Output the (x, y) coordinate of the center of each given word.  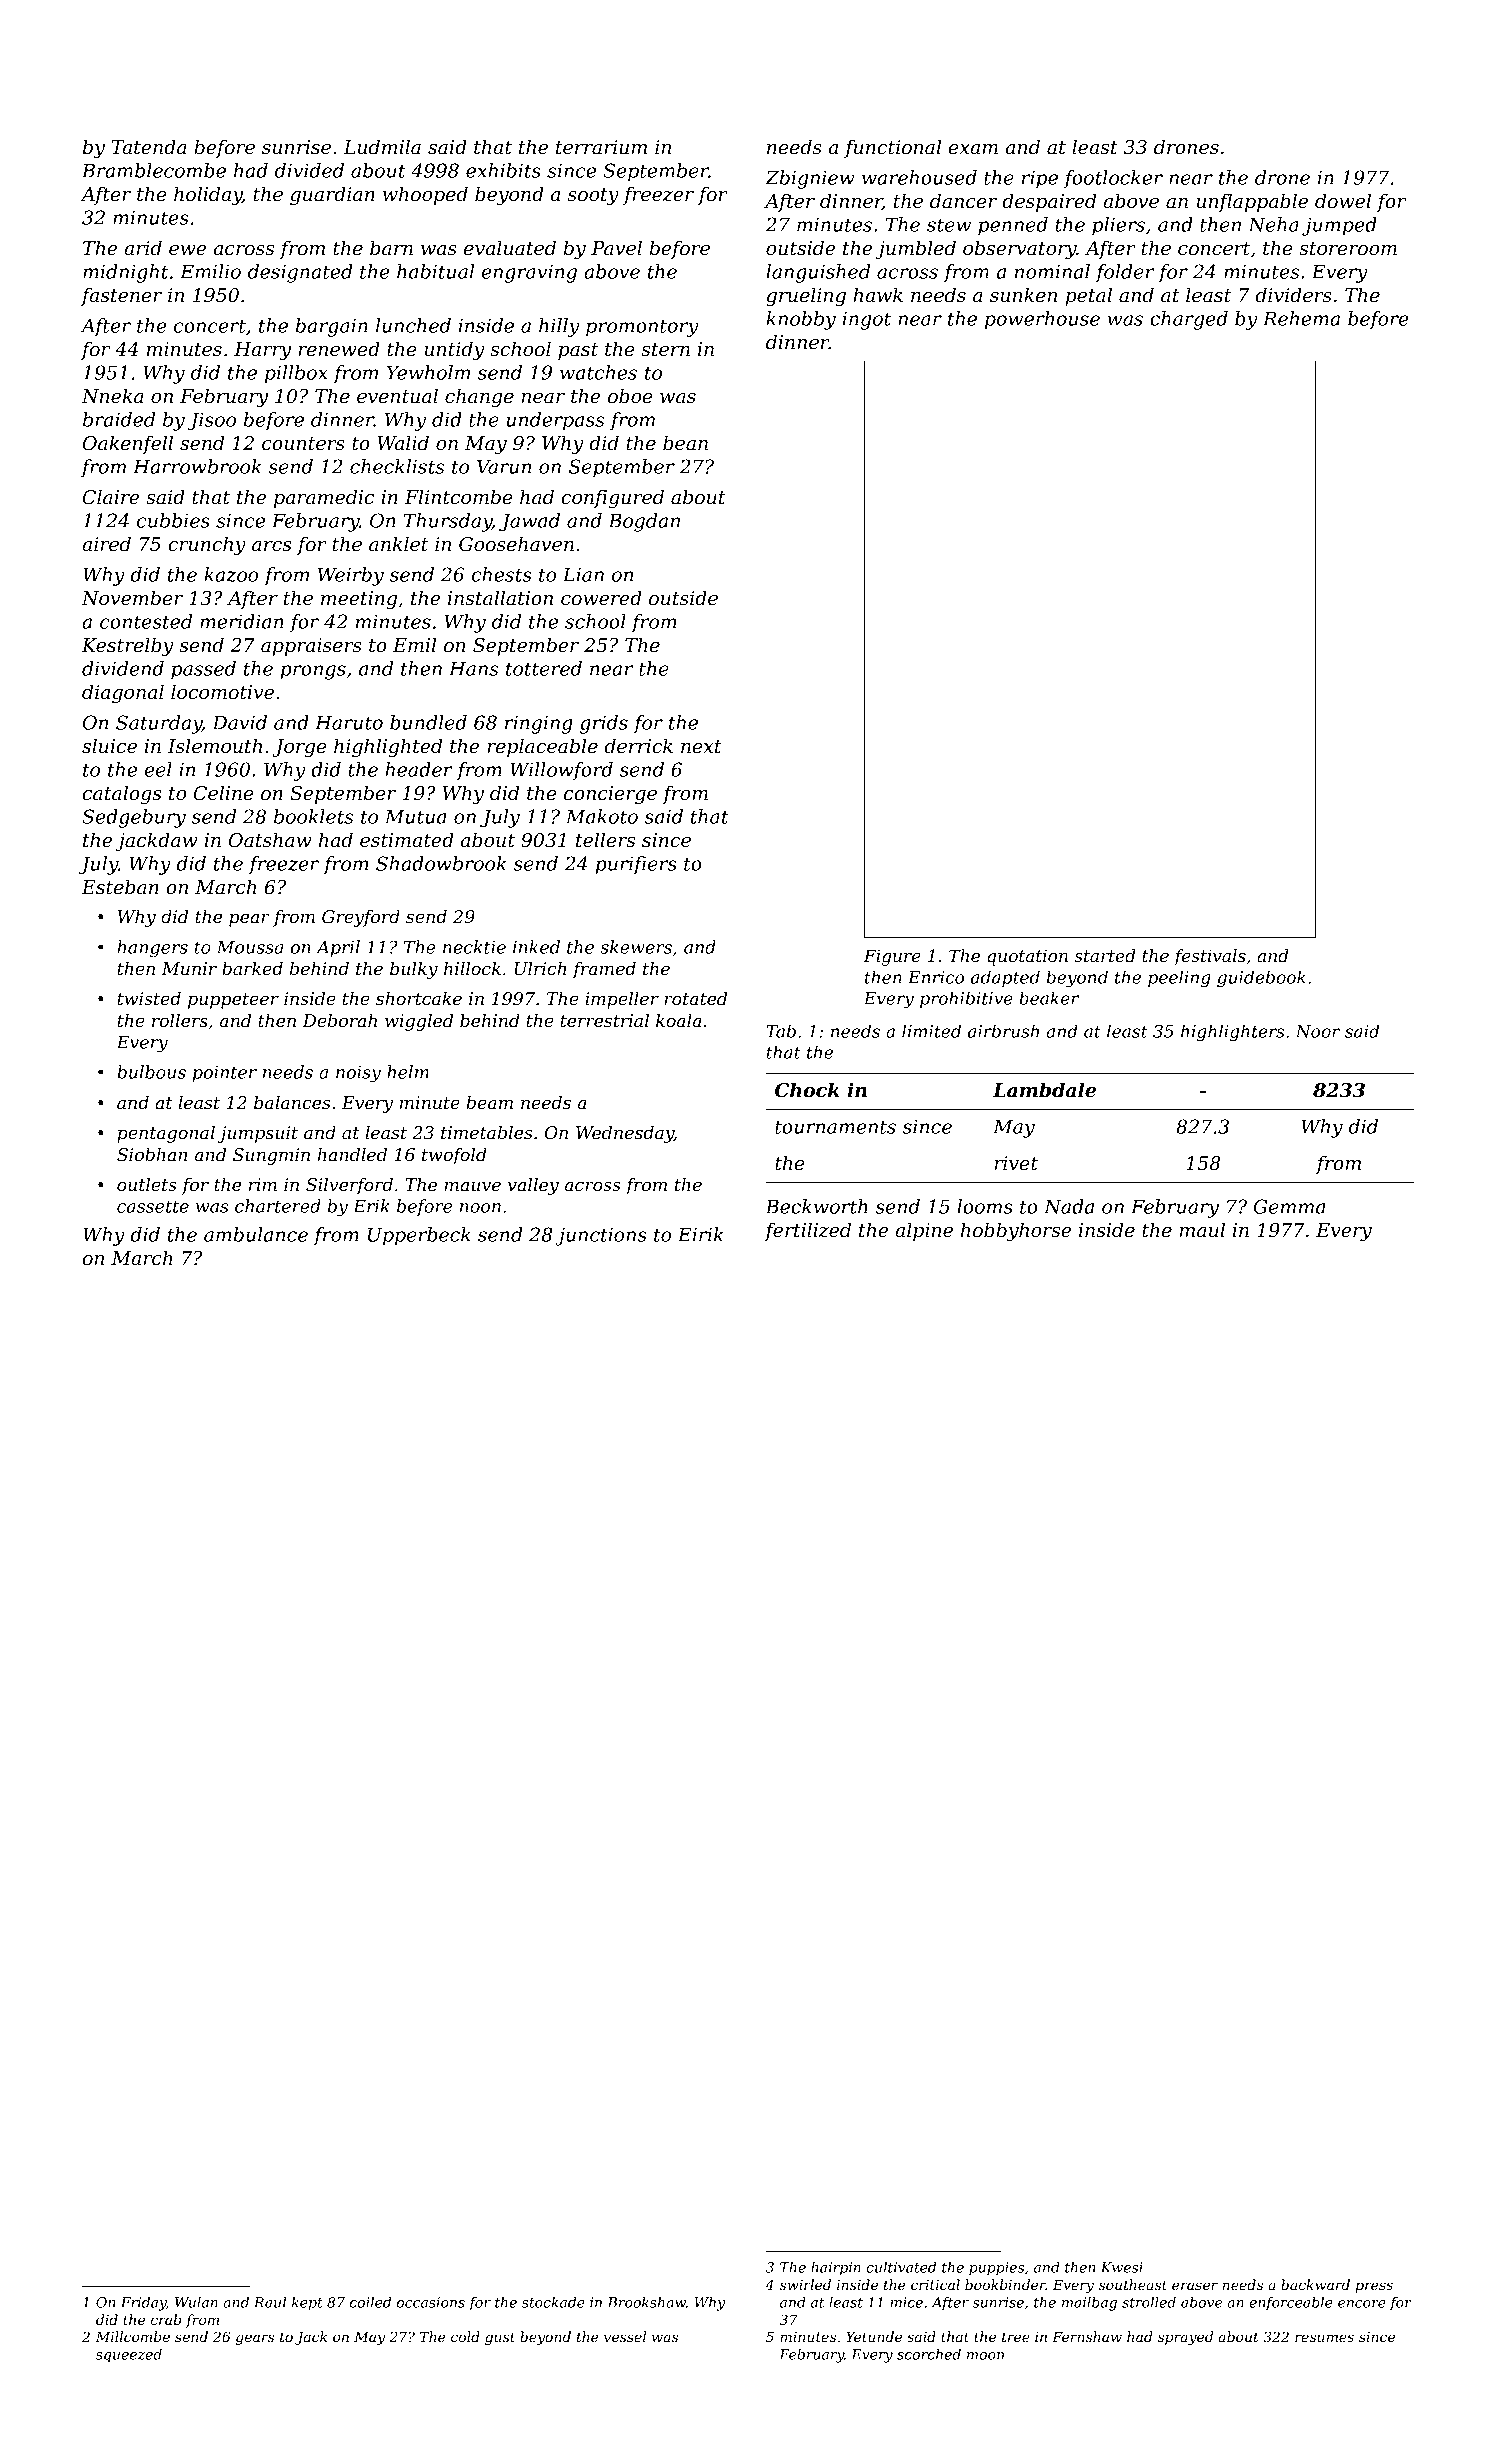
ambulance (256, 1234)
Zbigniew (810, 179)
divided (309, 170)
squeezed (129, 2356)
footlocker (1113, 179)
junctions (601, 1236)
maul (1202, 1230)
